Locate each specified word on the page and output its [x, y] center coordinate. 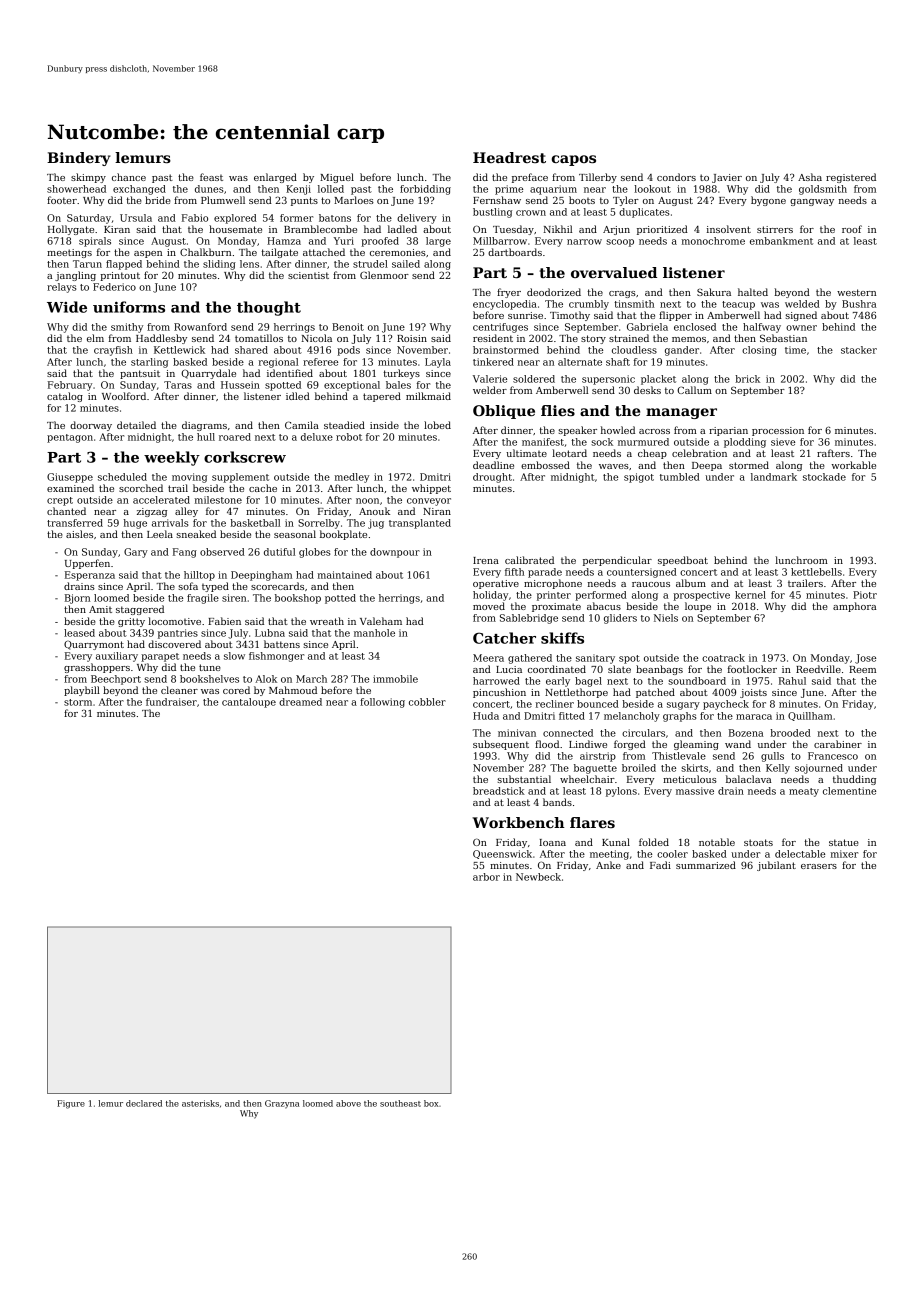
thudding [854, 780]
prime [509, 190]
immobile [395, 679]
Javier [727, 178]
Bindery [79, 159]
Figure [71, 1104]
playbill [82, 691]
